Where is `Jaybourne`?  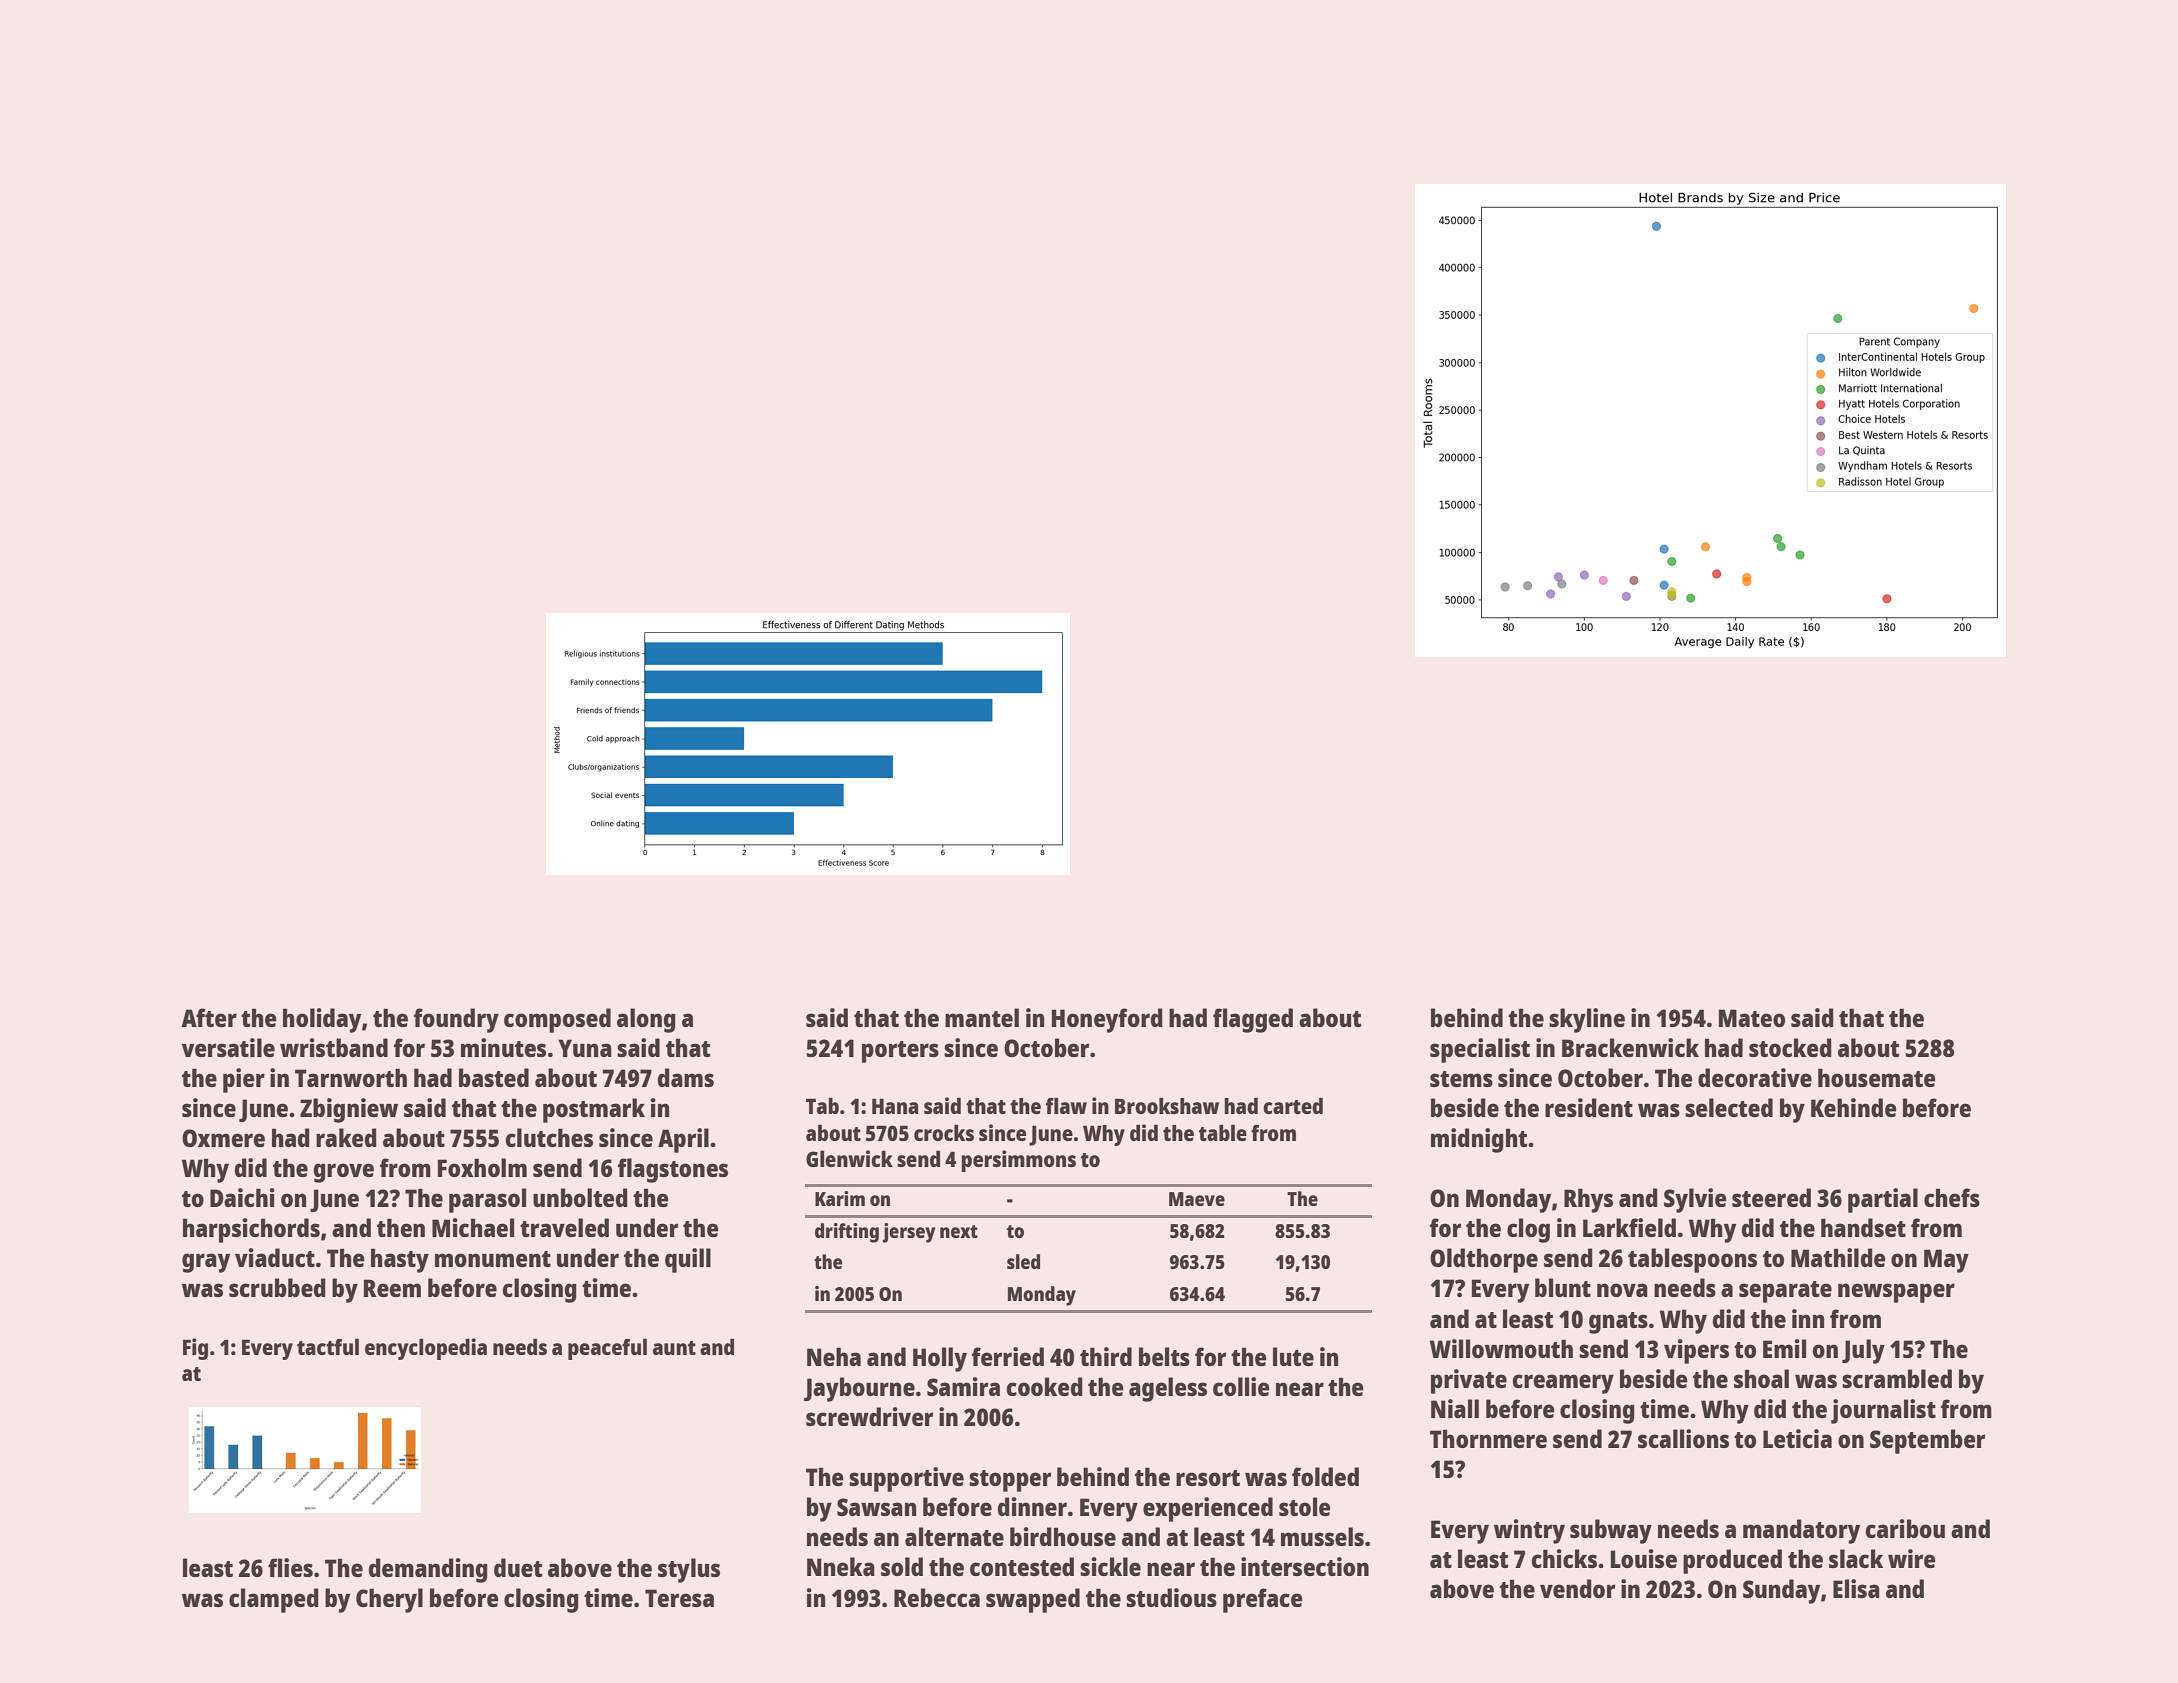
Jaybourne is located at coordinates (859, 1389).
